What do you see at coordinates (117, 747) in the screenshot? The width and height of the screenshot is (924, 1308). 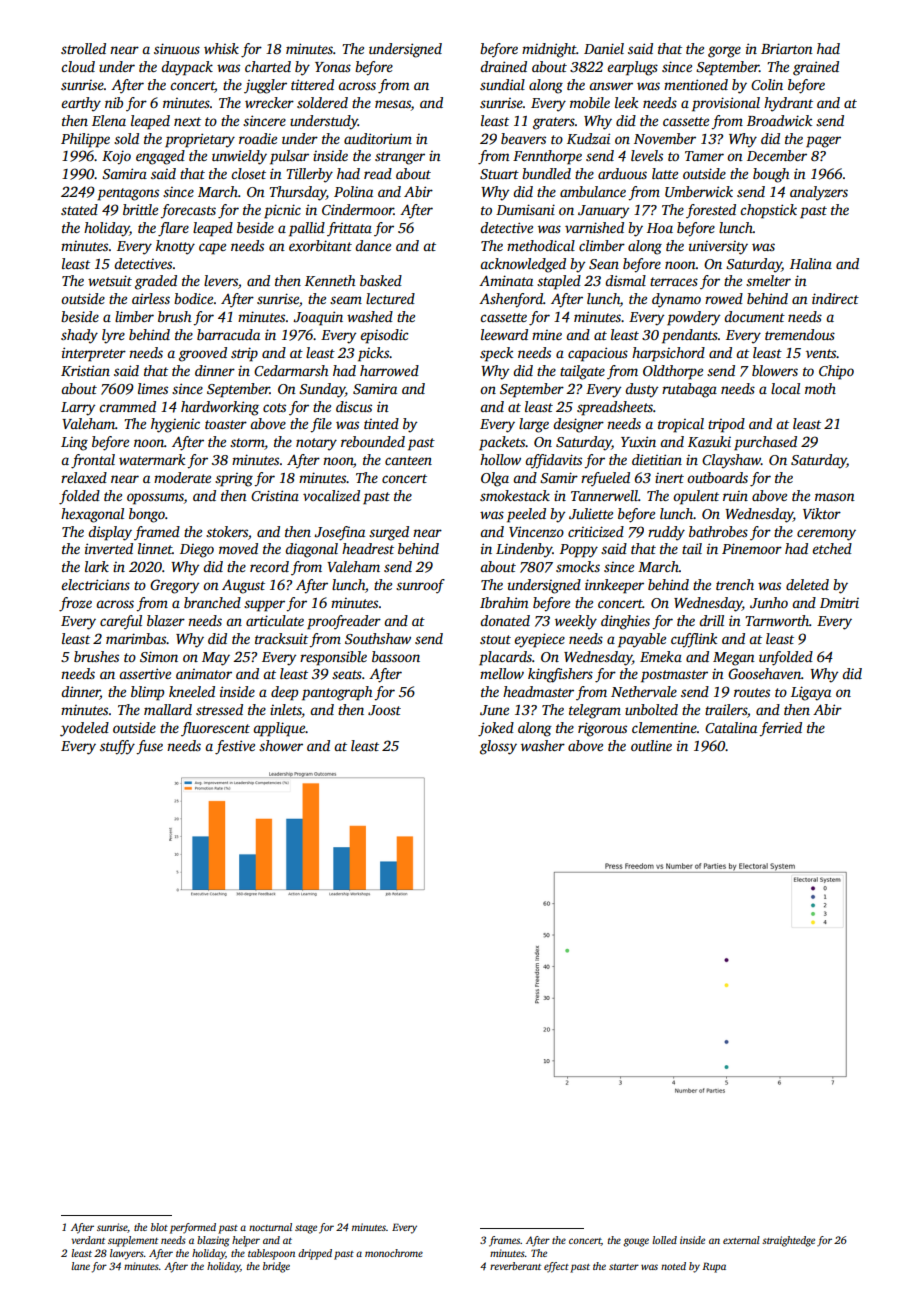 I see `stuffy` at bounding box center [117, 747].
